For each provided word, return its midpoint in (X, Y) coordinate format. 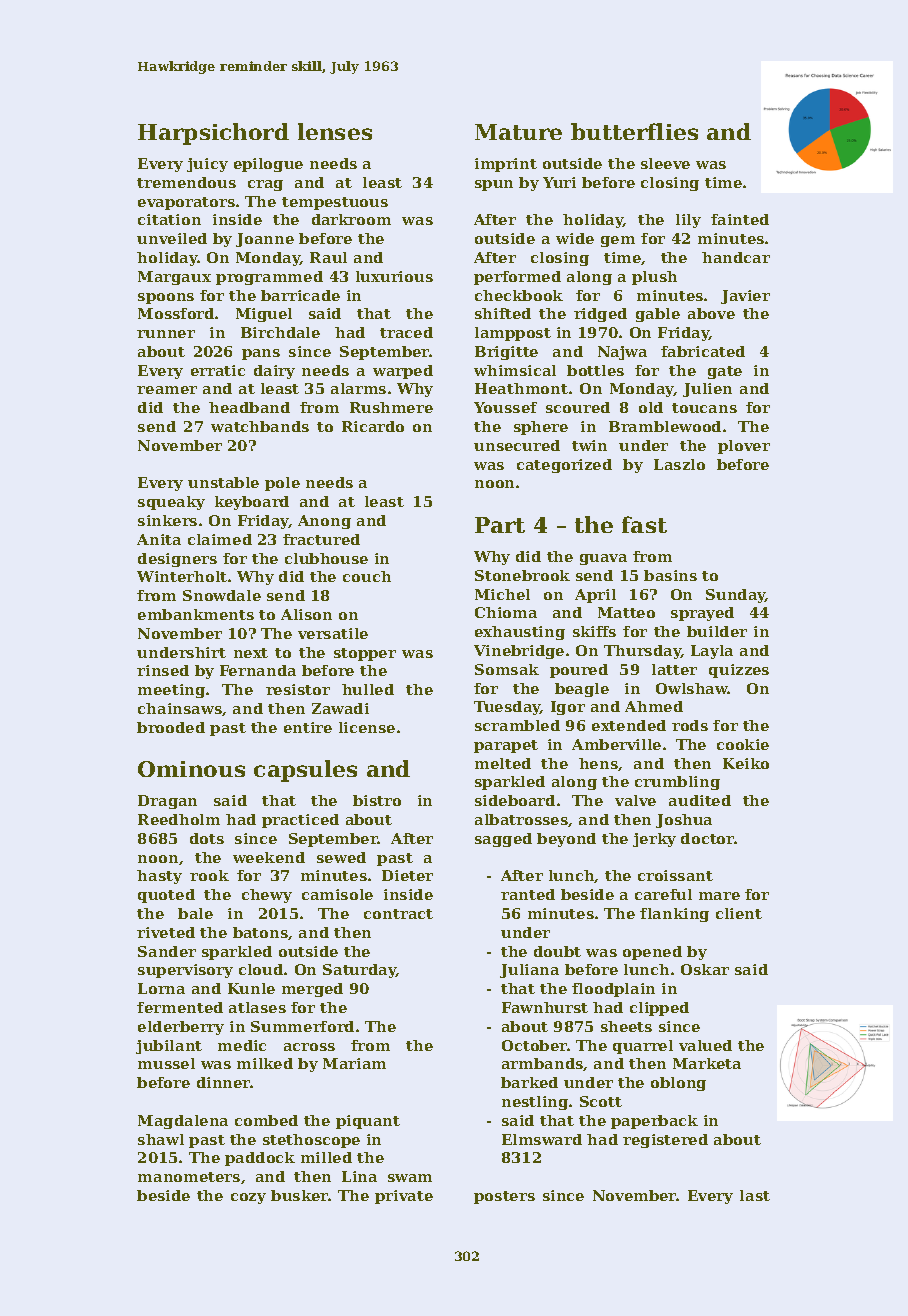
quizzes (739, 671)
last (755, 1195)
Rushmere (391, 407)
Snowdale (222, 595)
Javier (745, 297)
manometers (189, 1177)
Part (500, 525)
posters (504, 1197)
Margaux (174, 278)
